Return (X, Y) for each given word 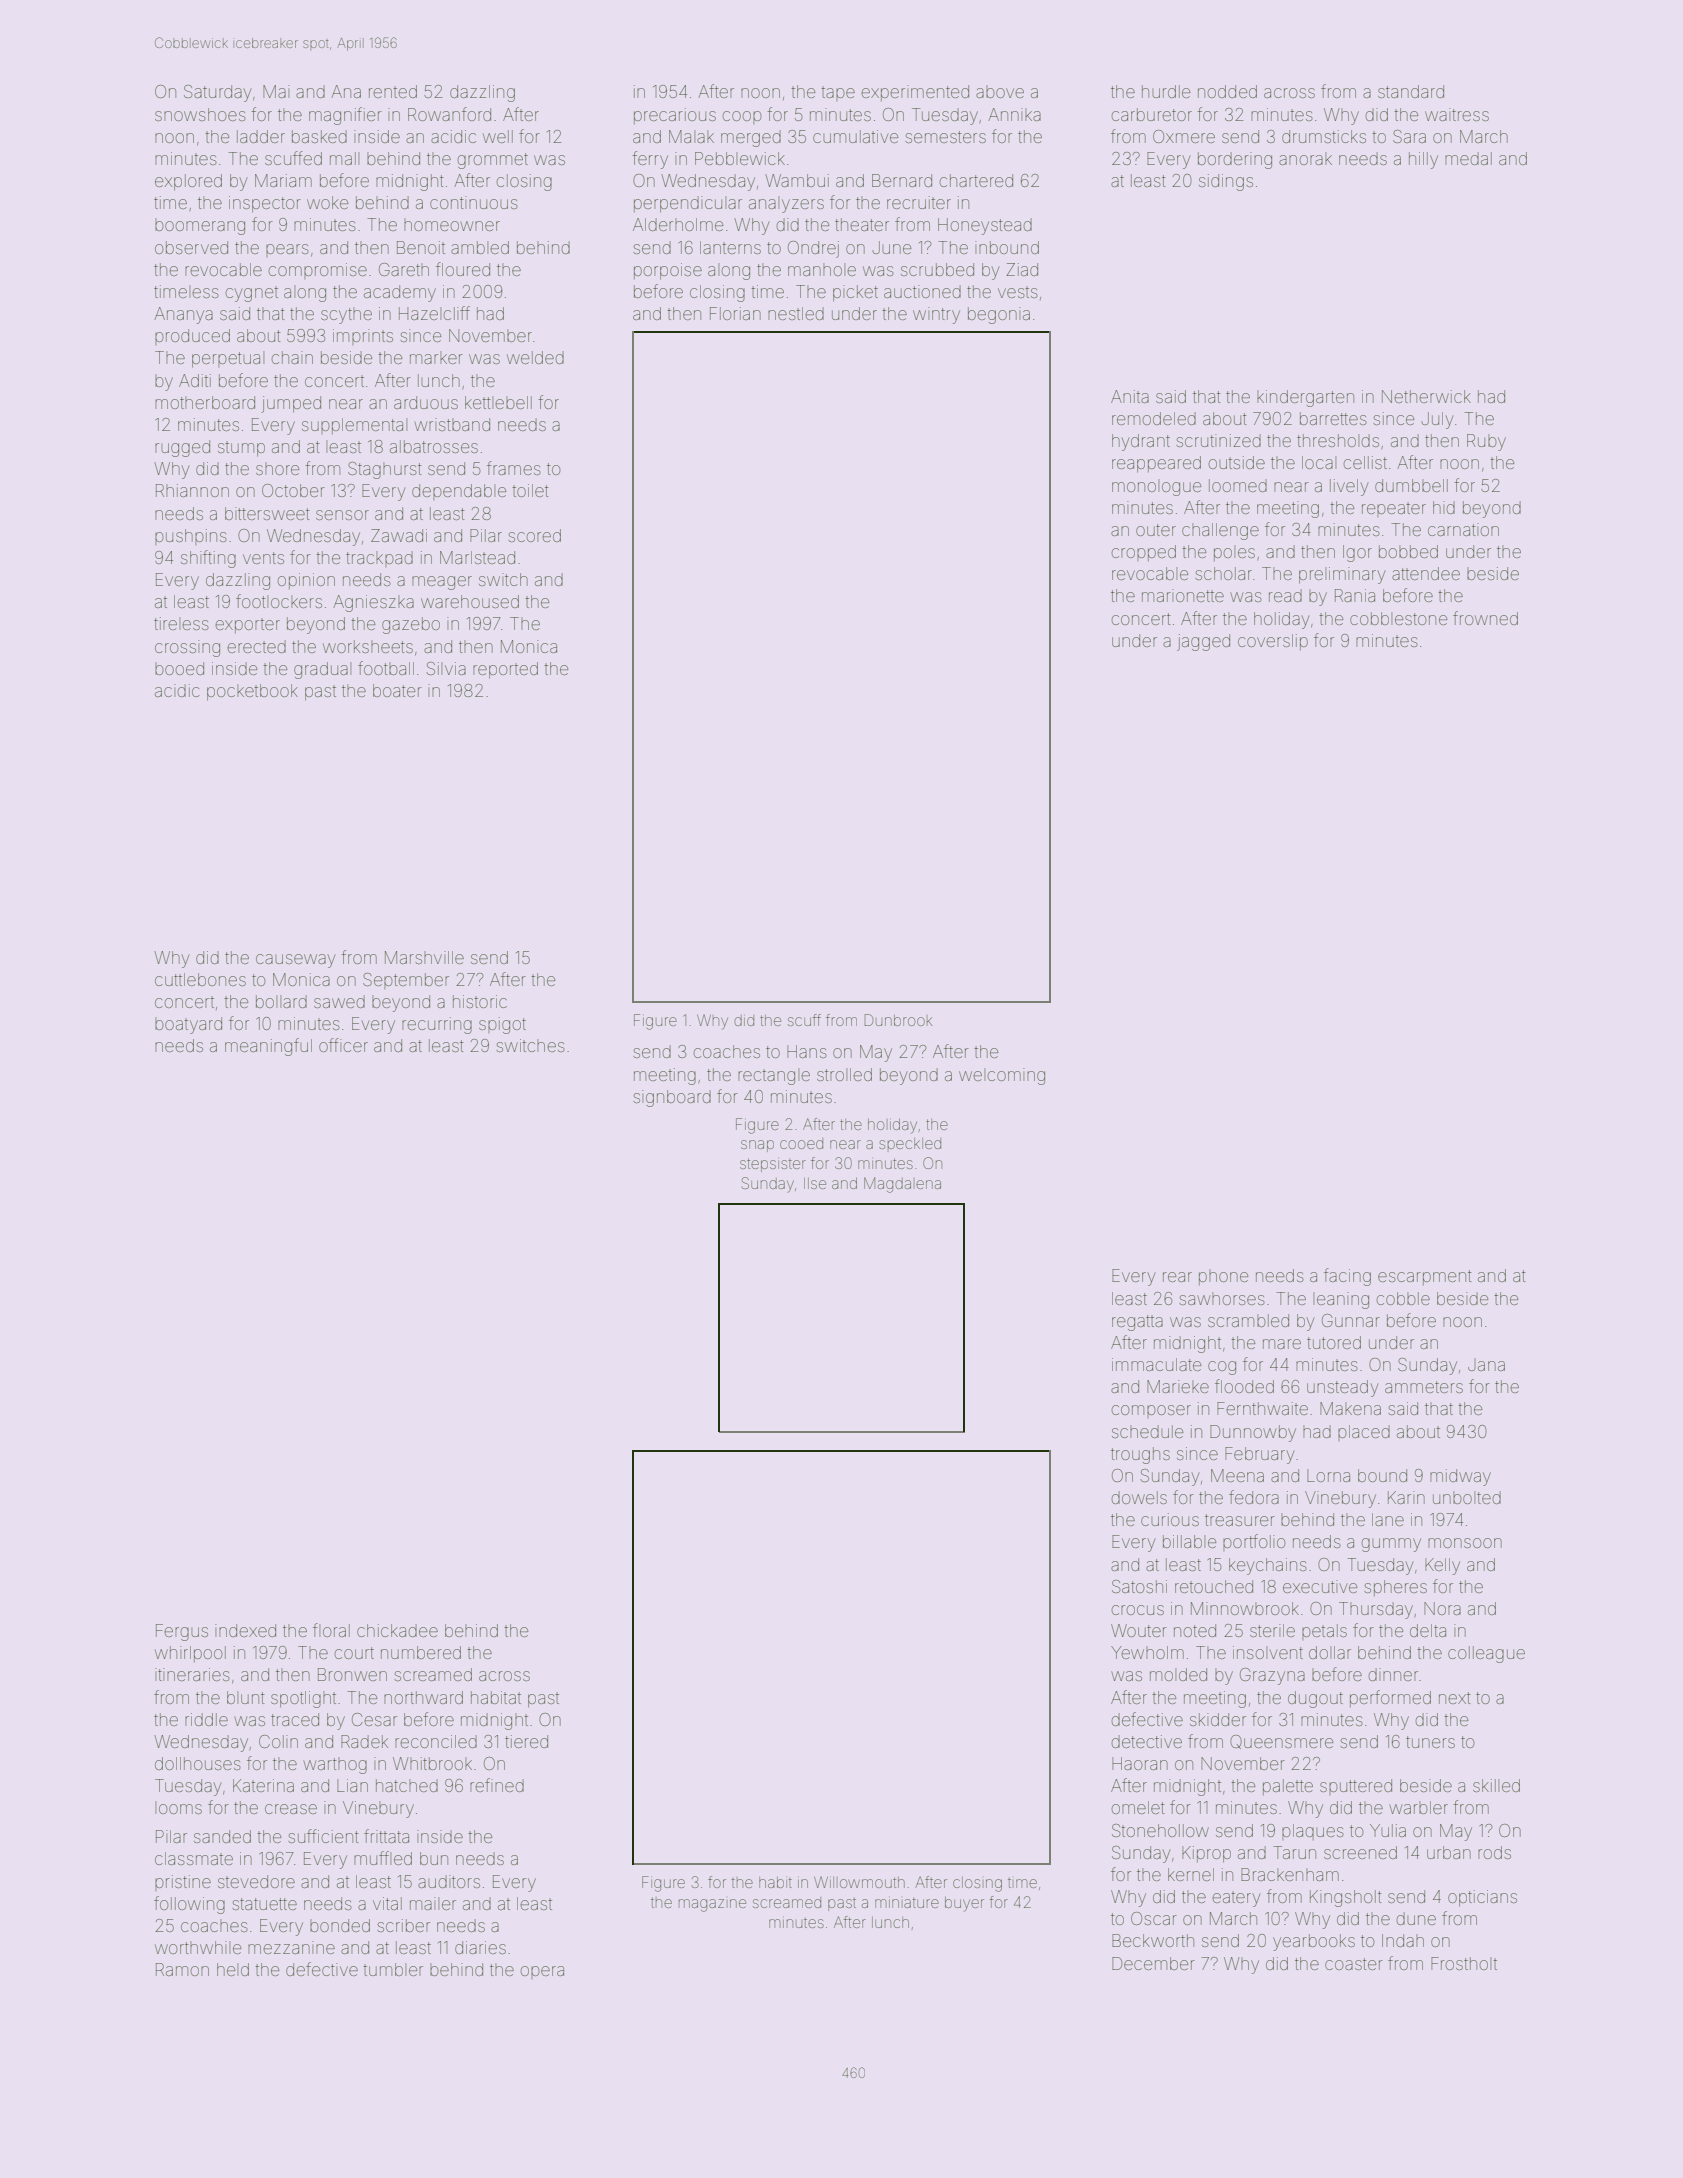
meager (442, 583)
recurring (437, 1025)
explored (188, 182)
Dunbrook (898, 1020)
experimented (915, 93)
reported (505, 670)
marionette (1183, 595)
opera (542, 1972)
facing (1347, 1277)
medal (1468, 158)
